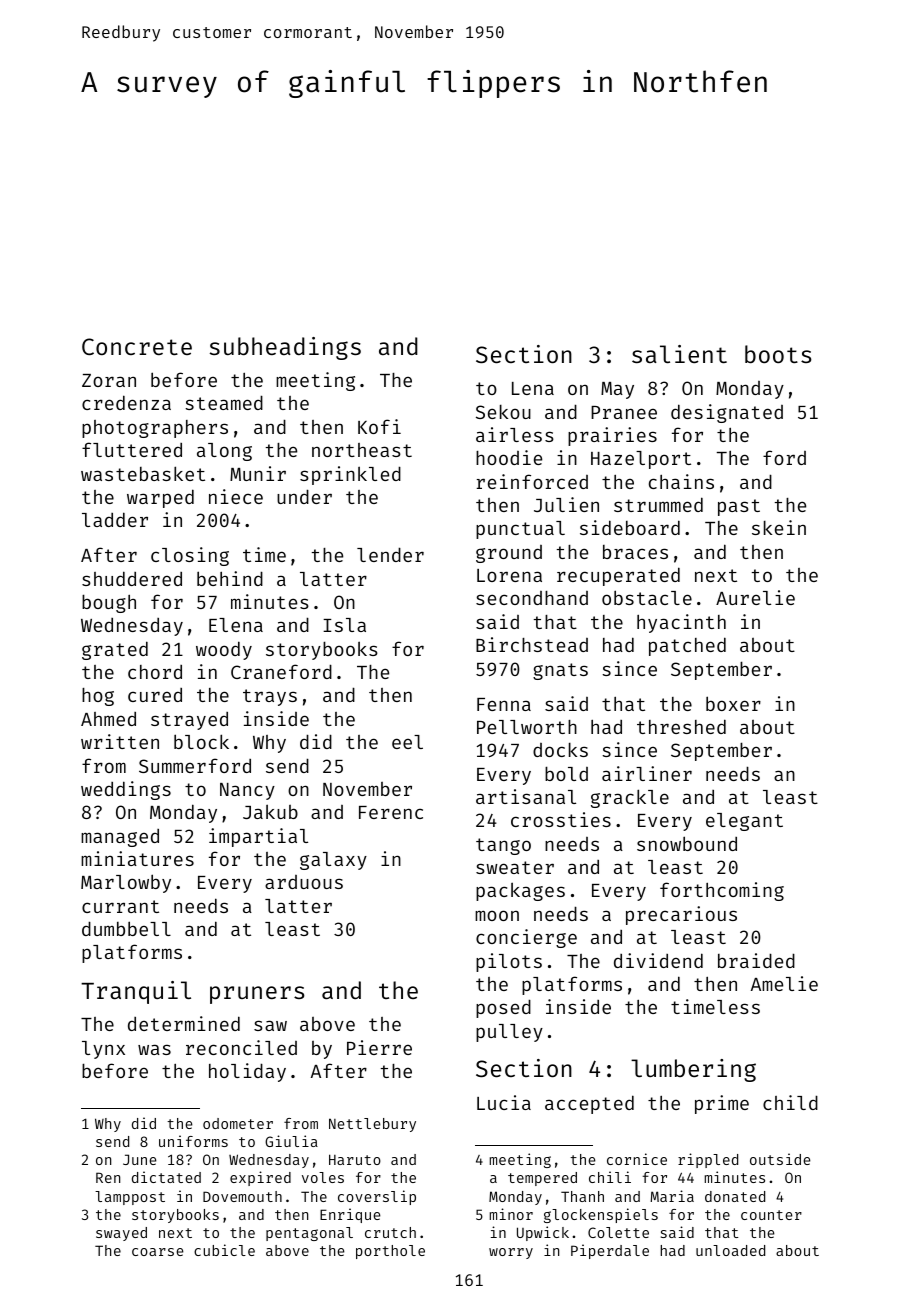 This document has width=908, height=1316. I want to click on under, so click(304, 496).
